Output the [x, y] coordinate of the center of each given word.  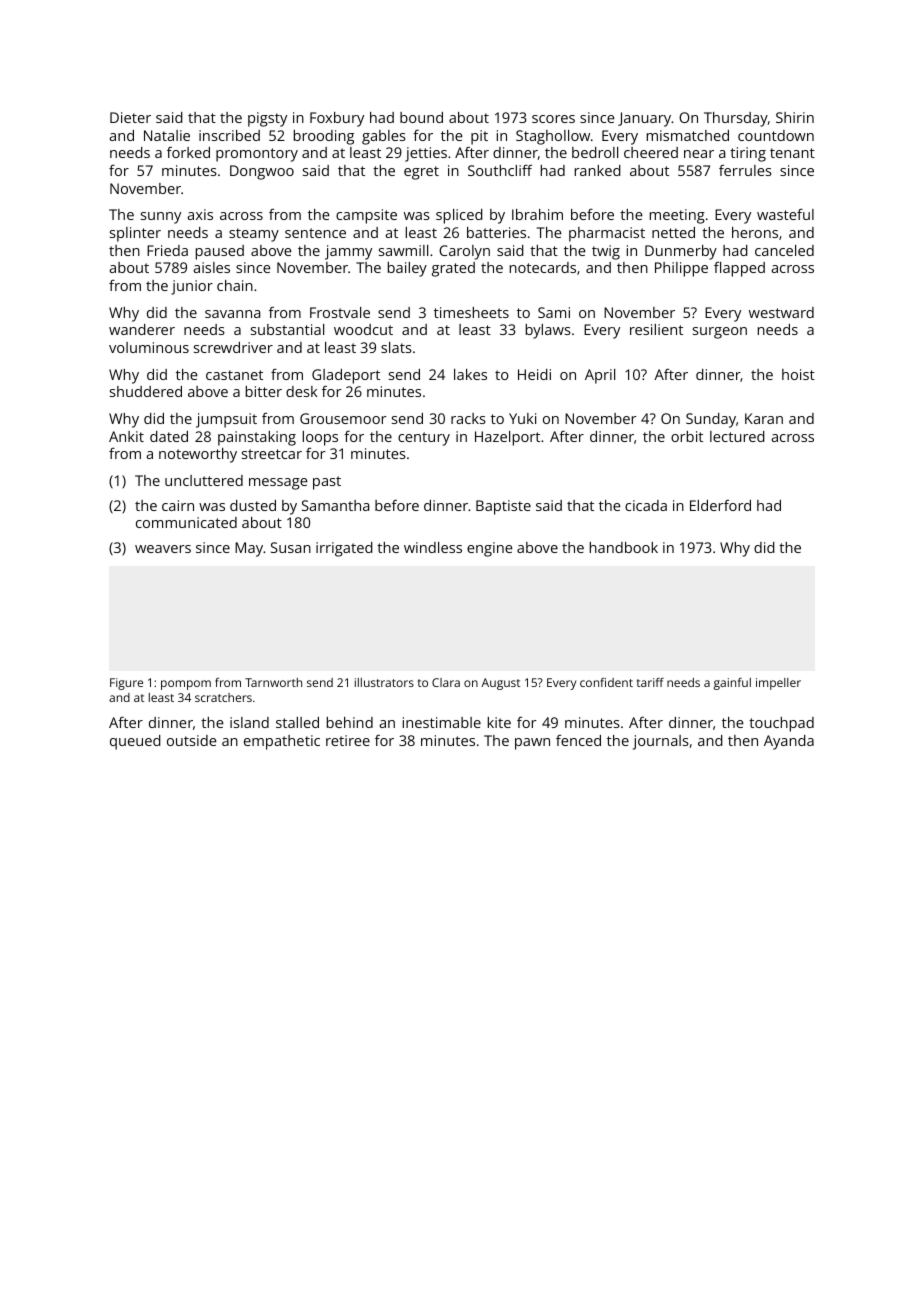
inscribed [229, 135]
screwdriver [233, 347]
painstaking [257, 438]
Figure [126, 684]
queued [135, 742]
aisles [212, 267]
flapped [739, 269]
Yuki [522, 418]
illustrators [384, 682]
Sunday [711, 420]
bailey [407, 269]
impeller [778, 684]
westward [781, 312]
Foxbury [337, 119]
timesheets [471, 312]
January [645, 119]
